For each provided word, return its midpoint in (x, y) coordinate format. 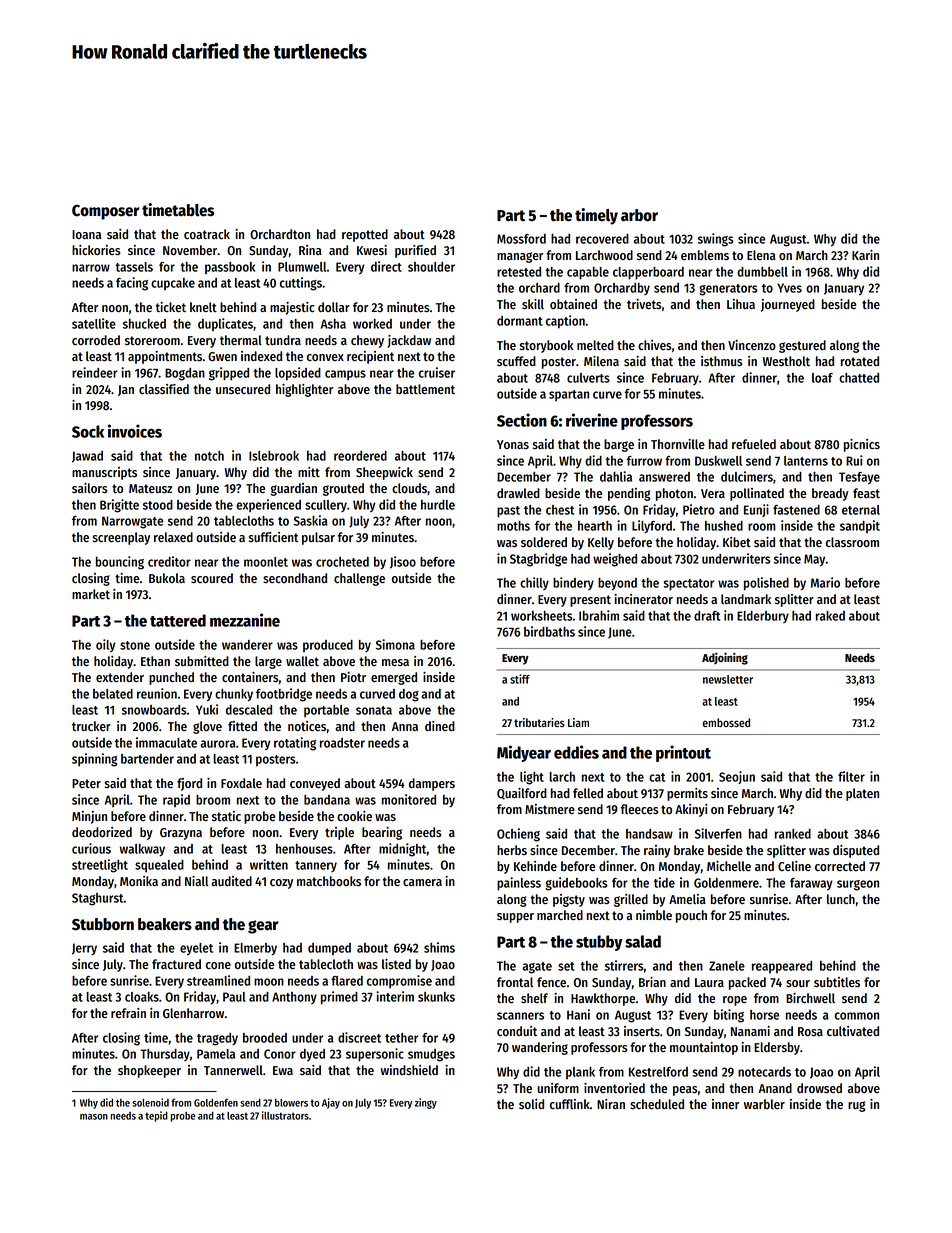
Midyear (524, 753)
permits (687, 794)
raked (830, 616)
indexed (261, 356)
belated (113, 694)
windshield (409, 1070)
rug (856, 1106)
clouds (409, 488)
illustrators (285, 1115)
